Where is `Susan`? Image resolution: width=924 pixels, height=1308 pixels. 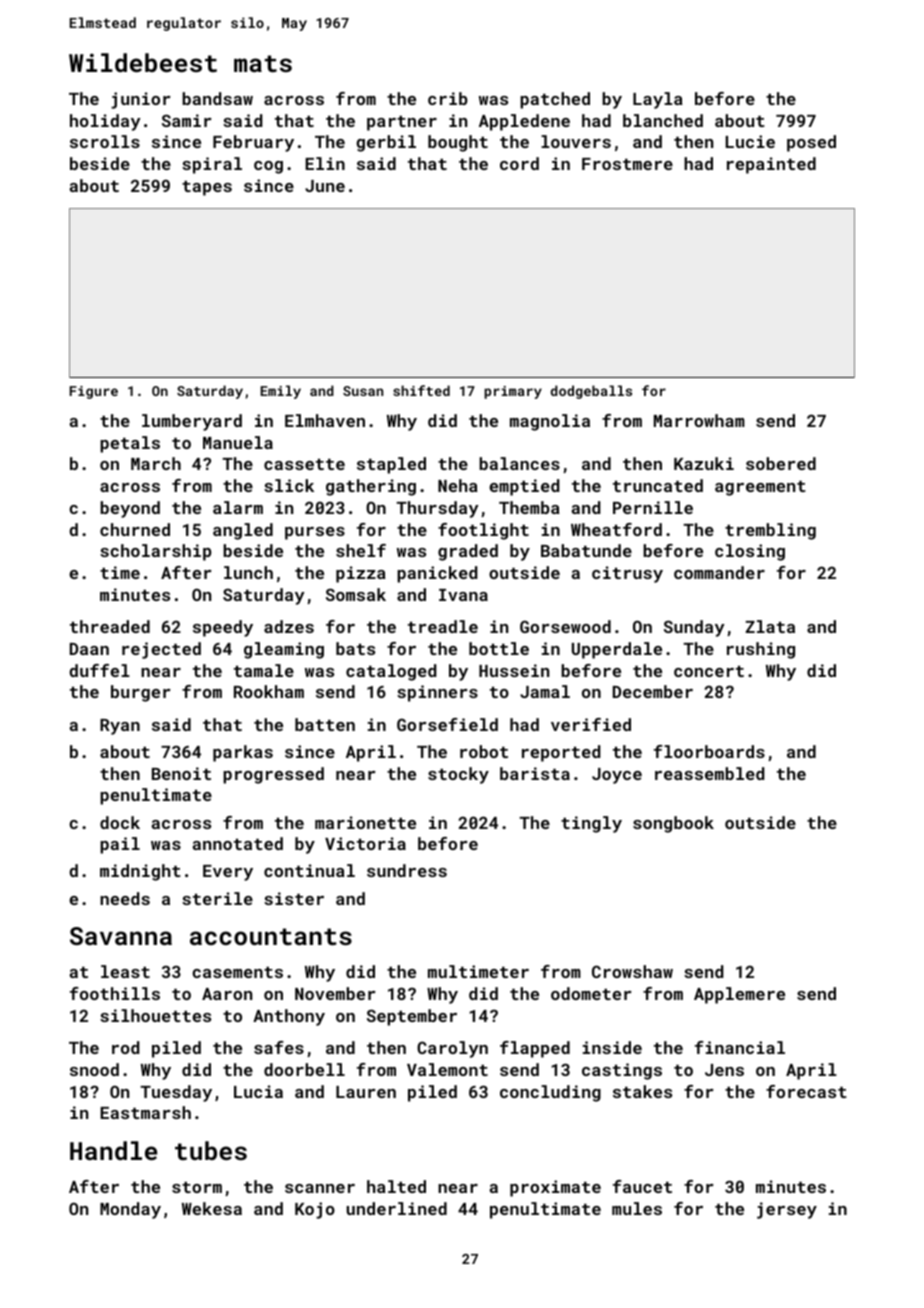 Susan is located at coordinates (363, 391).
